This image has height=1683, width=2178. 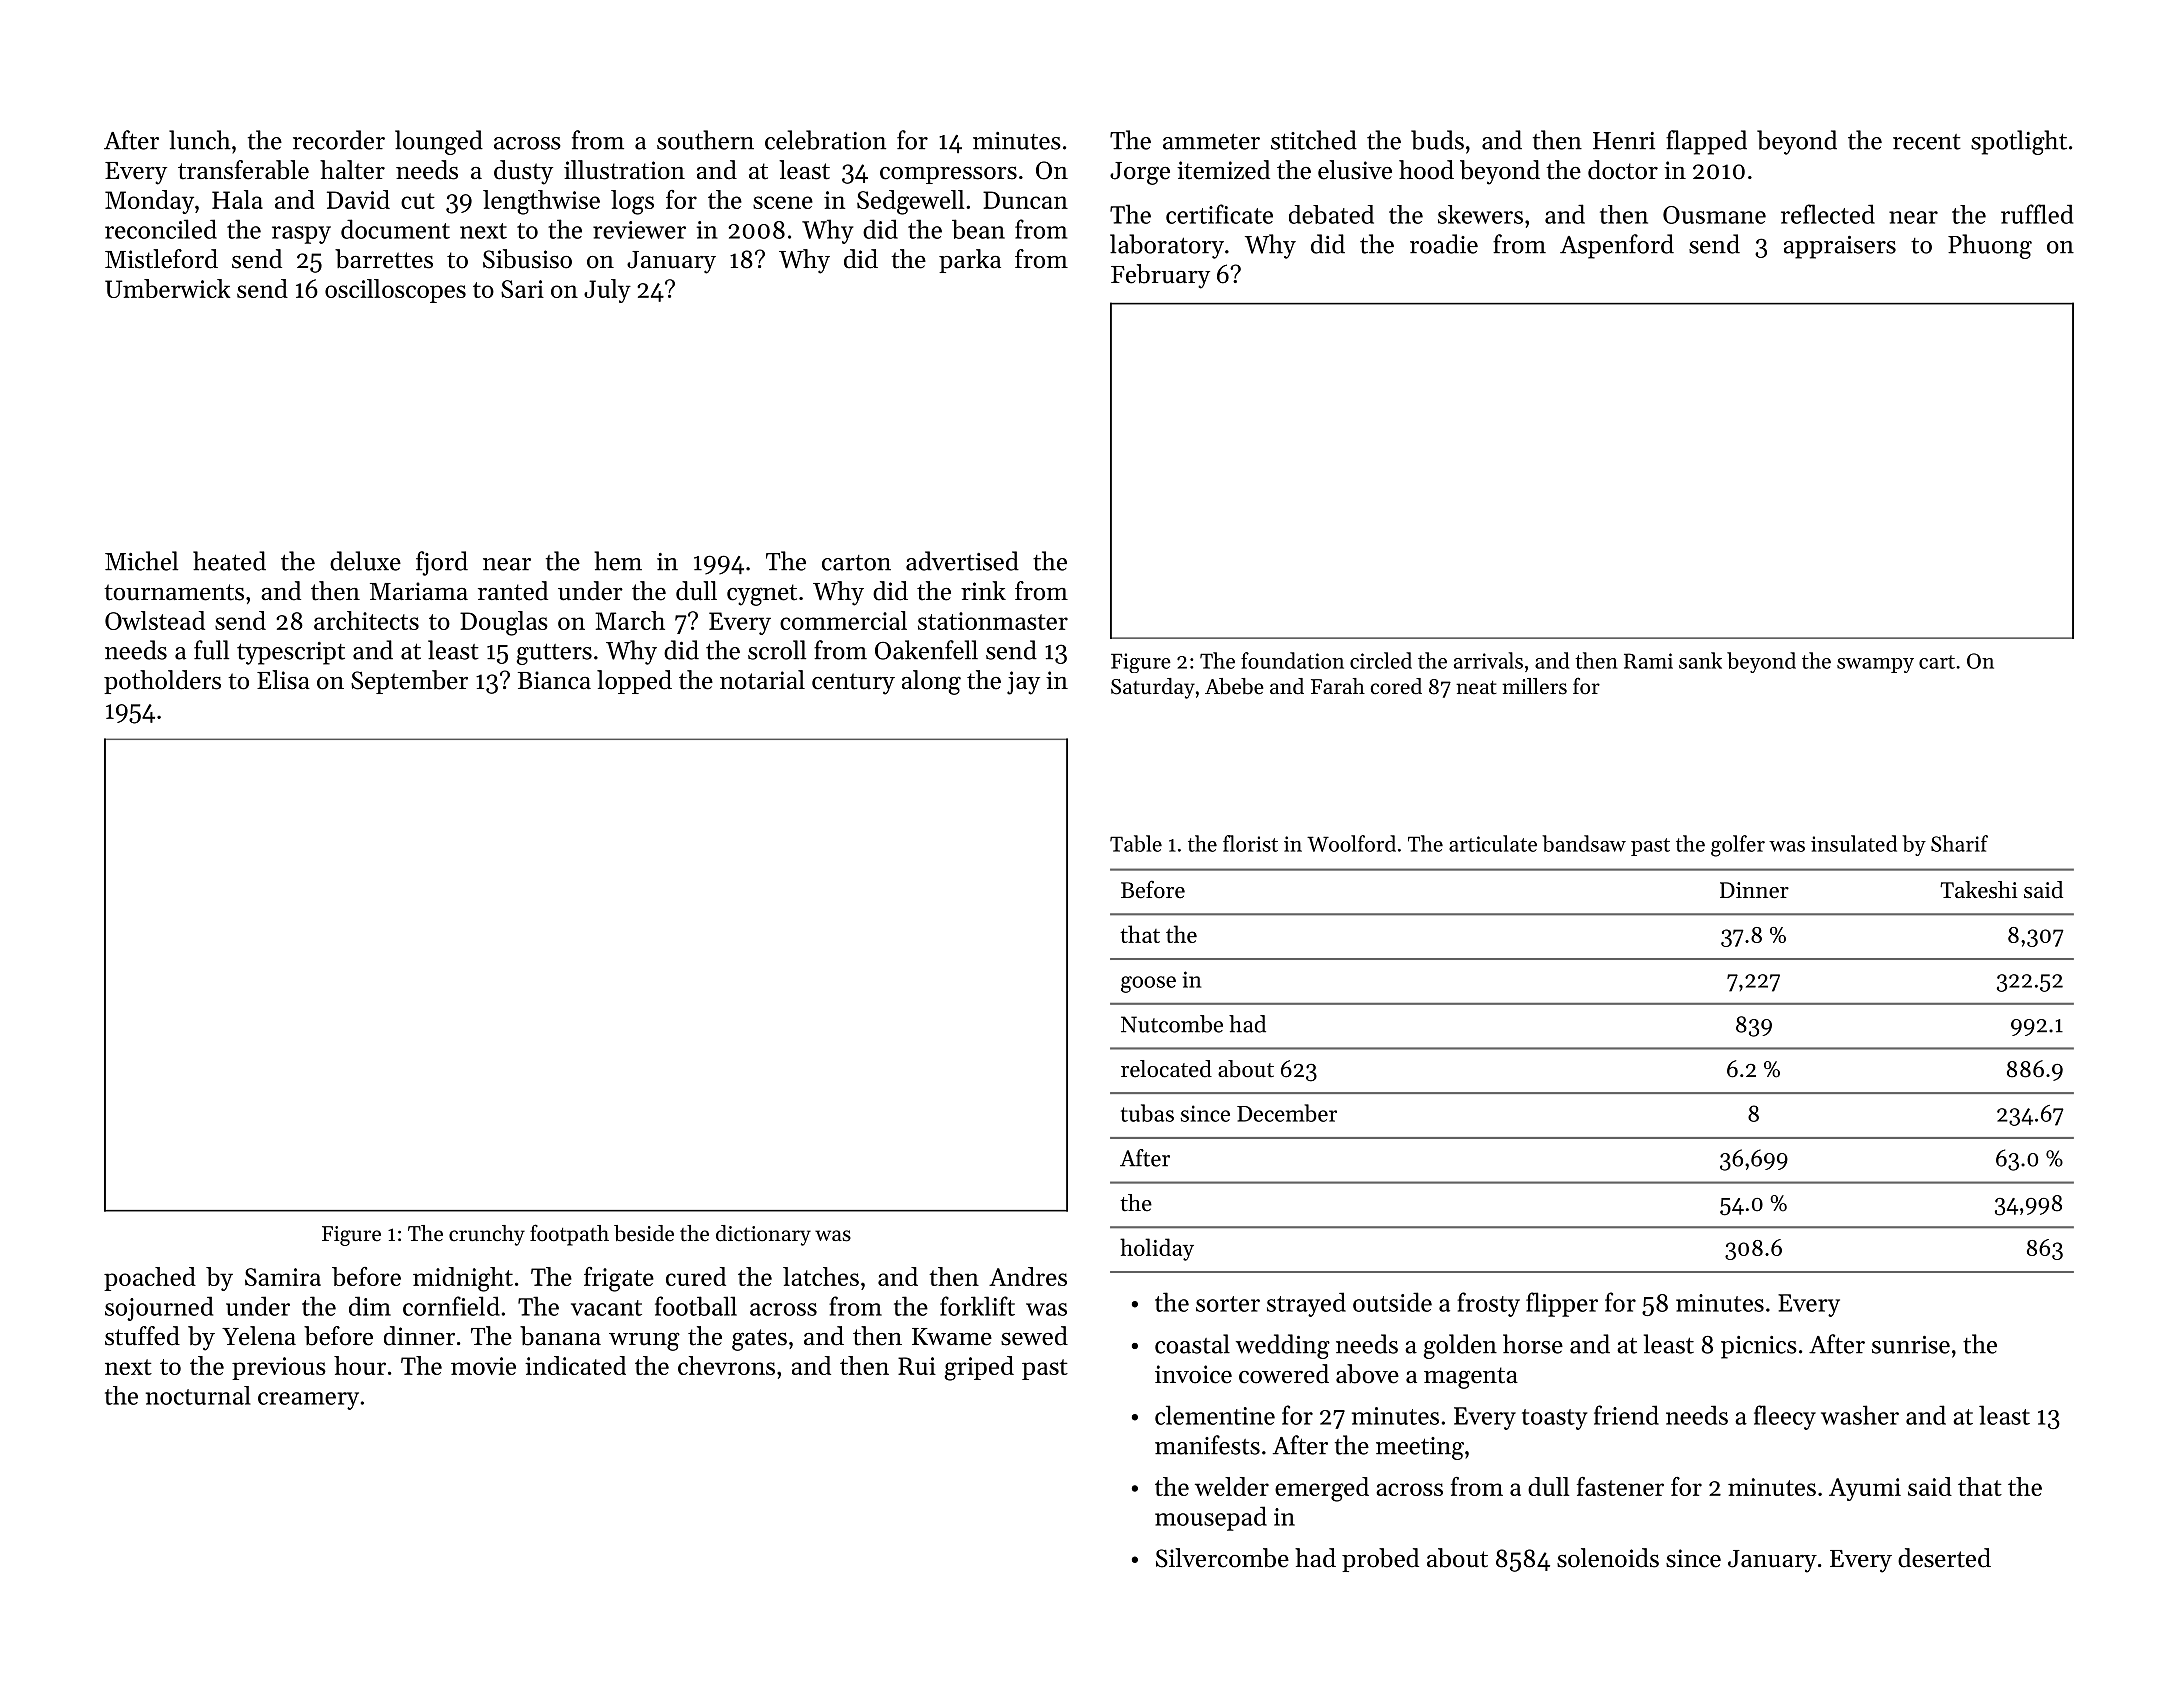 What do you see at coordinates (853, 684) in the image?
I see `century` at bounding box center [853, 684].
